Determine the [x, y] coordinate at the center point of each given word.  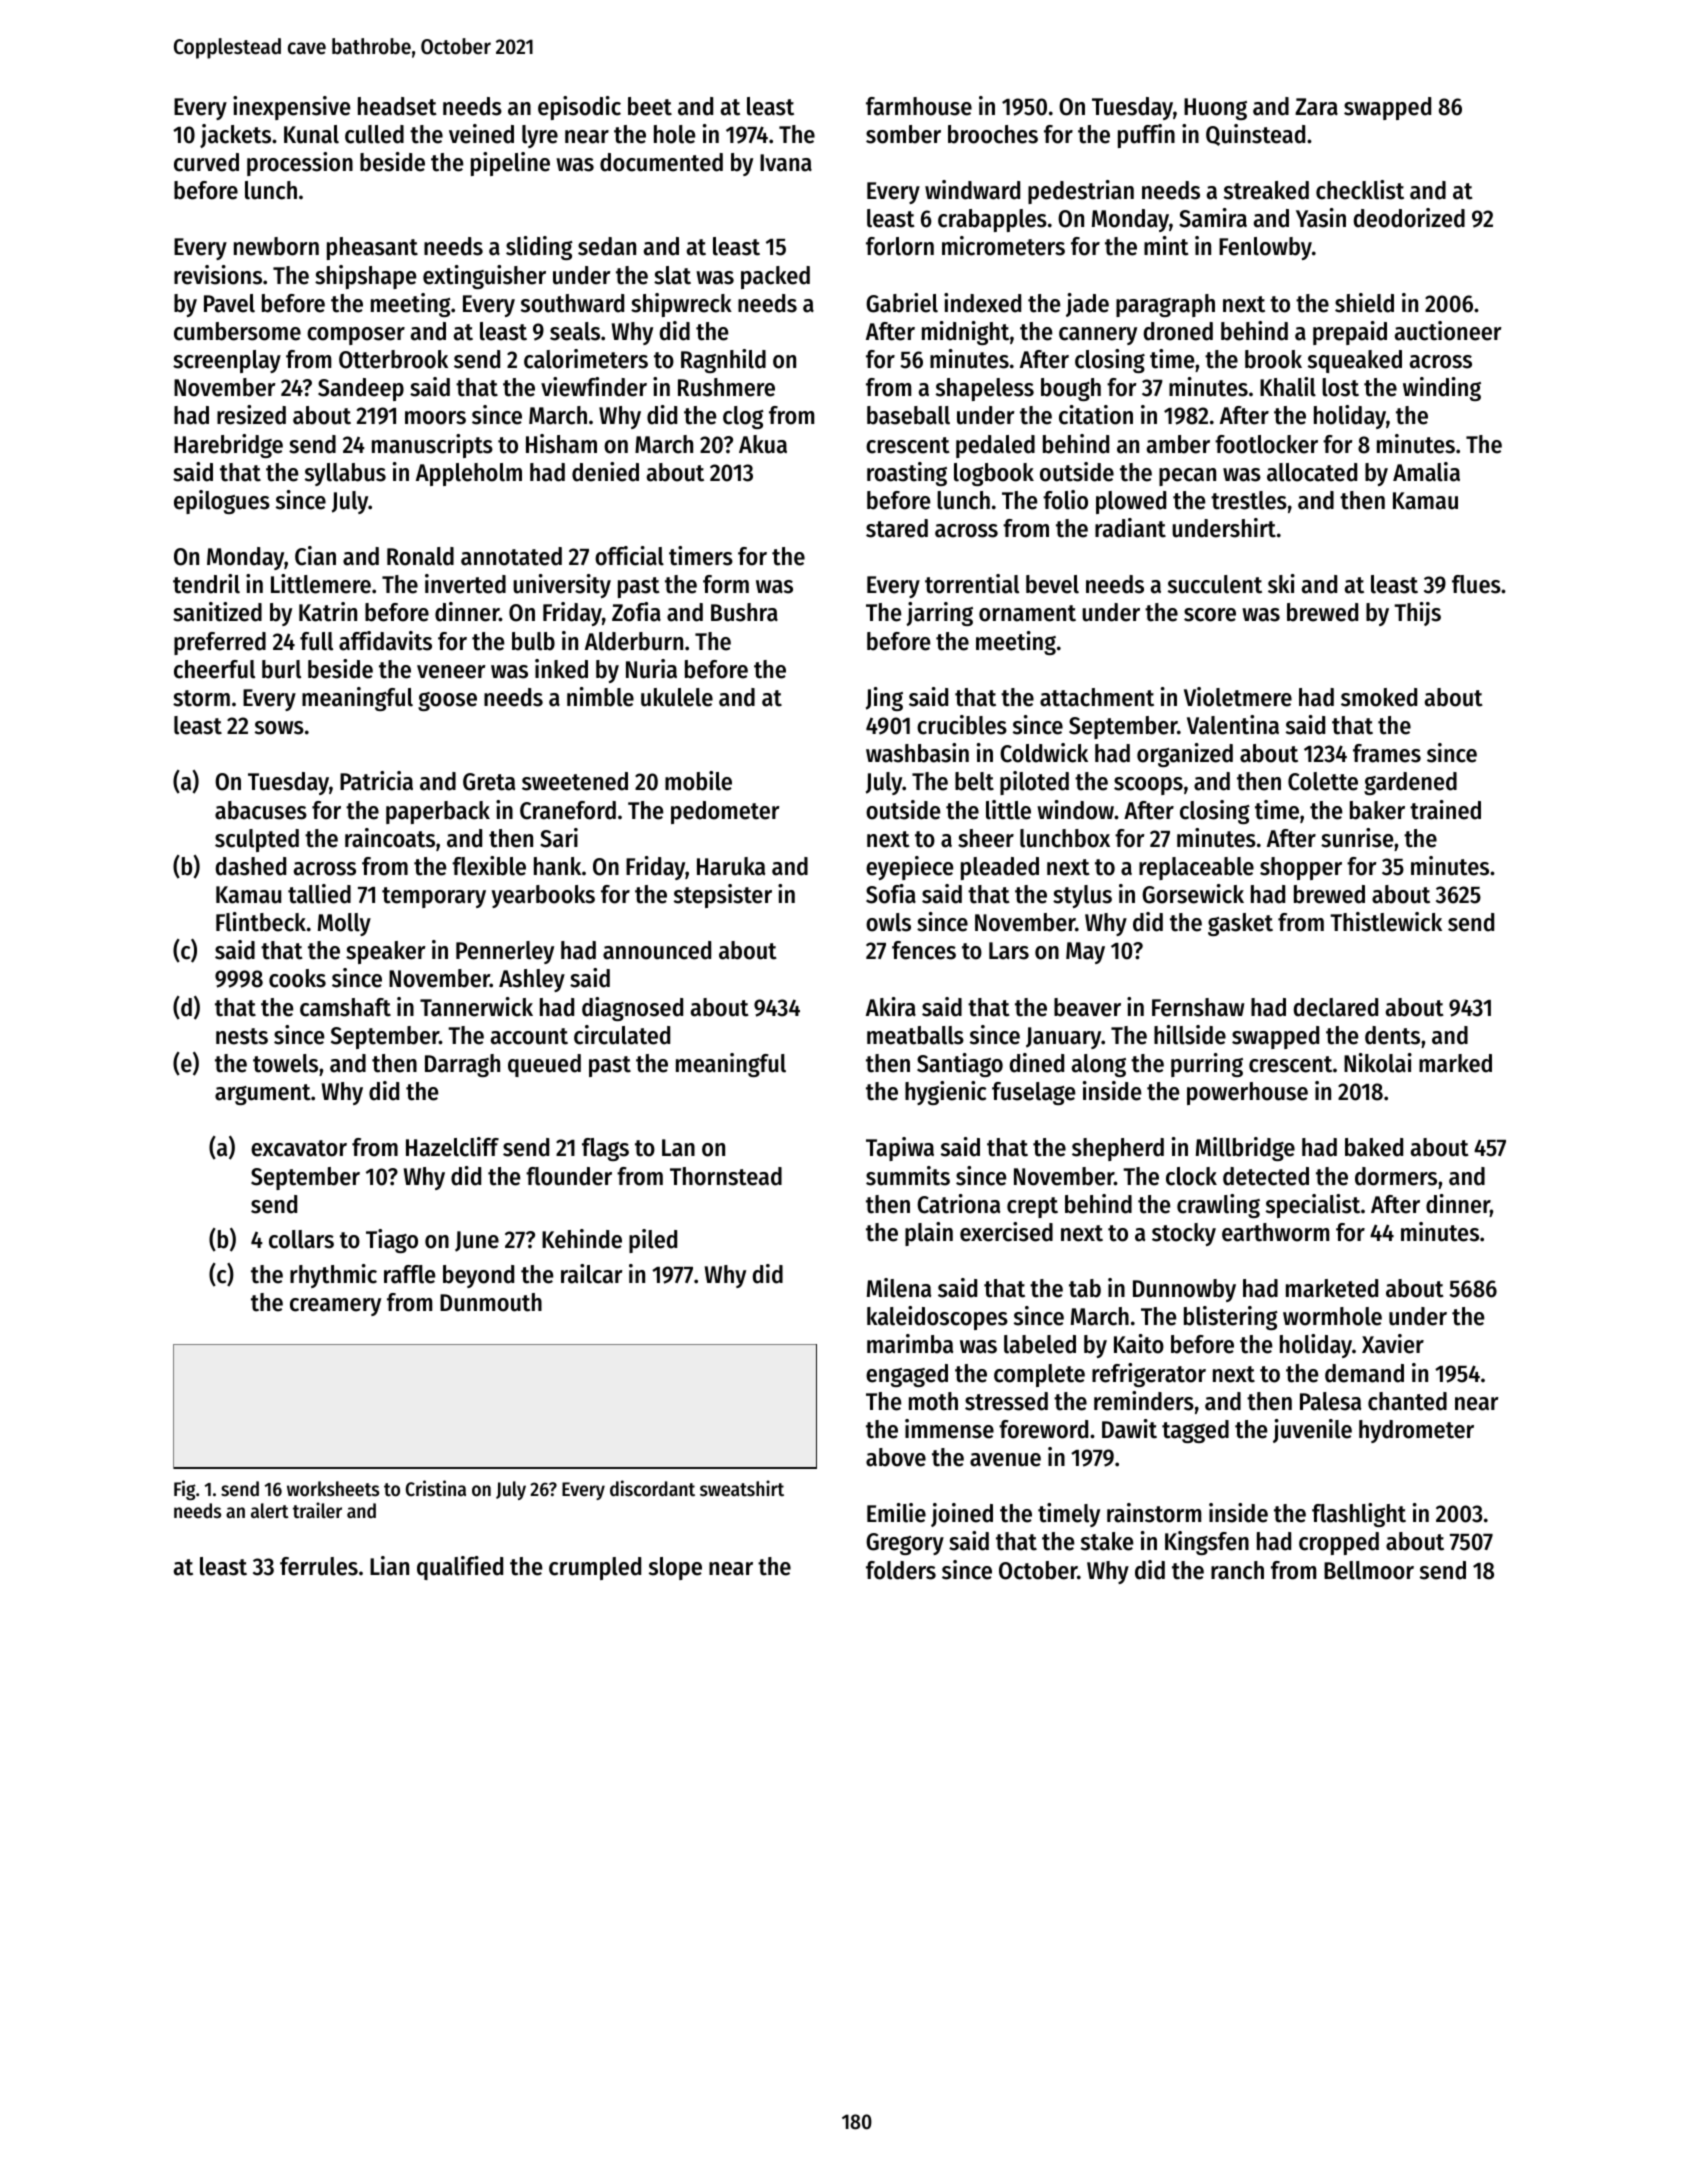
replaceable [1196, 868]
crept [1032, 1207]
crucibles [962, 725]
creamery [335, 1307]
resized [251, 415]
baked [1374, 1147]
